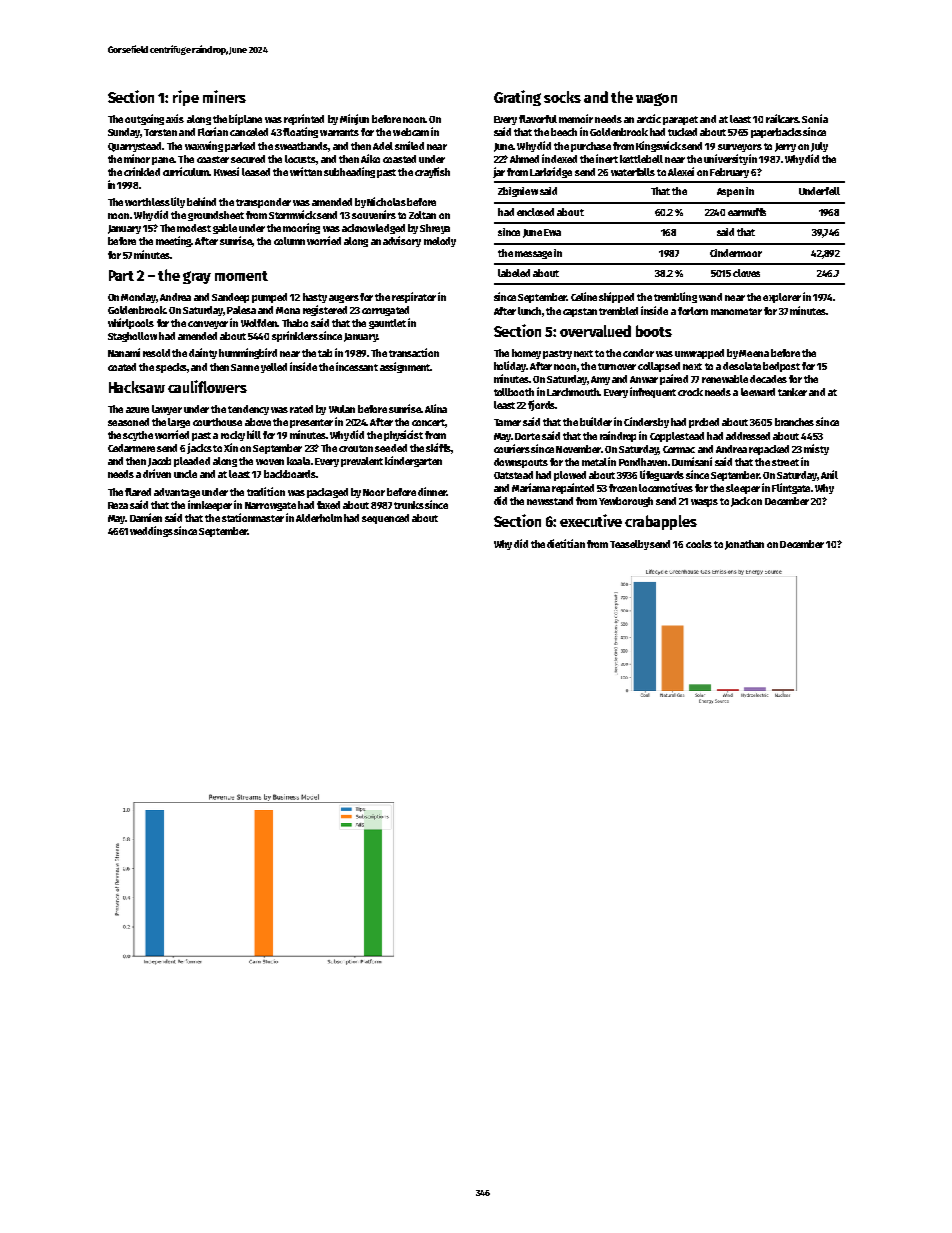 The width and height of the screenshot is (952, 1233). Describe the element at coordinates (679, 449) in the screenshot. I see `Cormac` at that location.
